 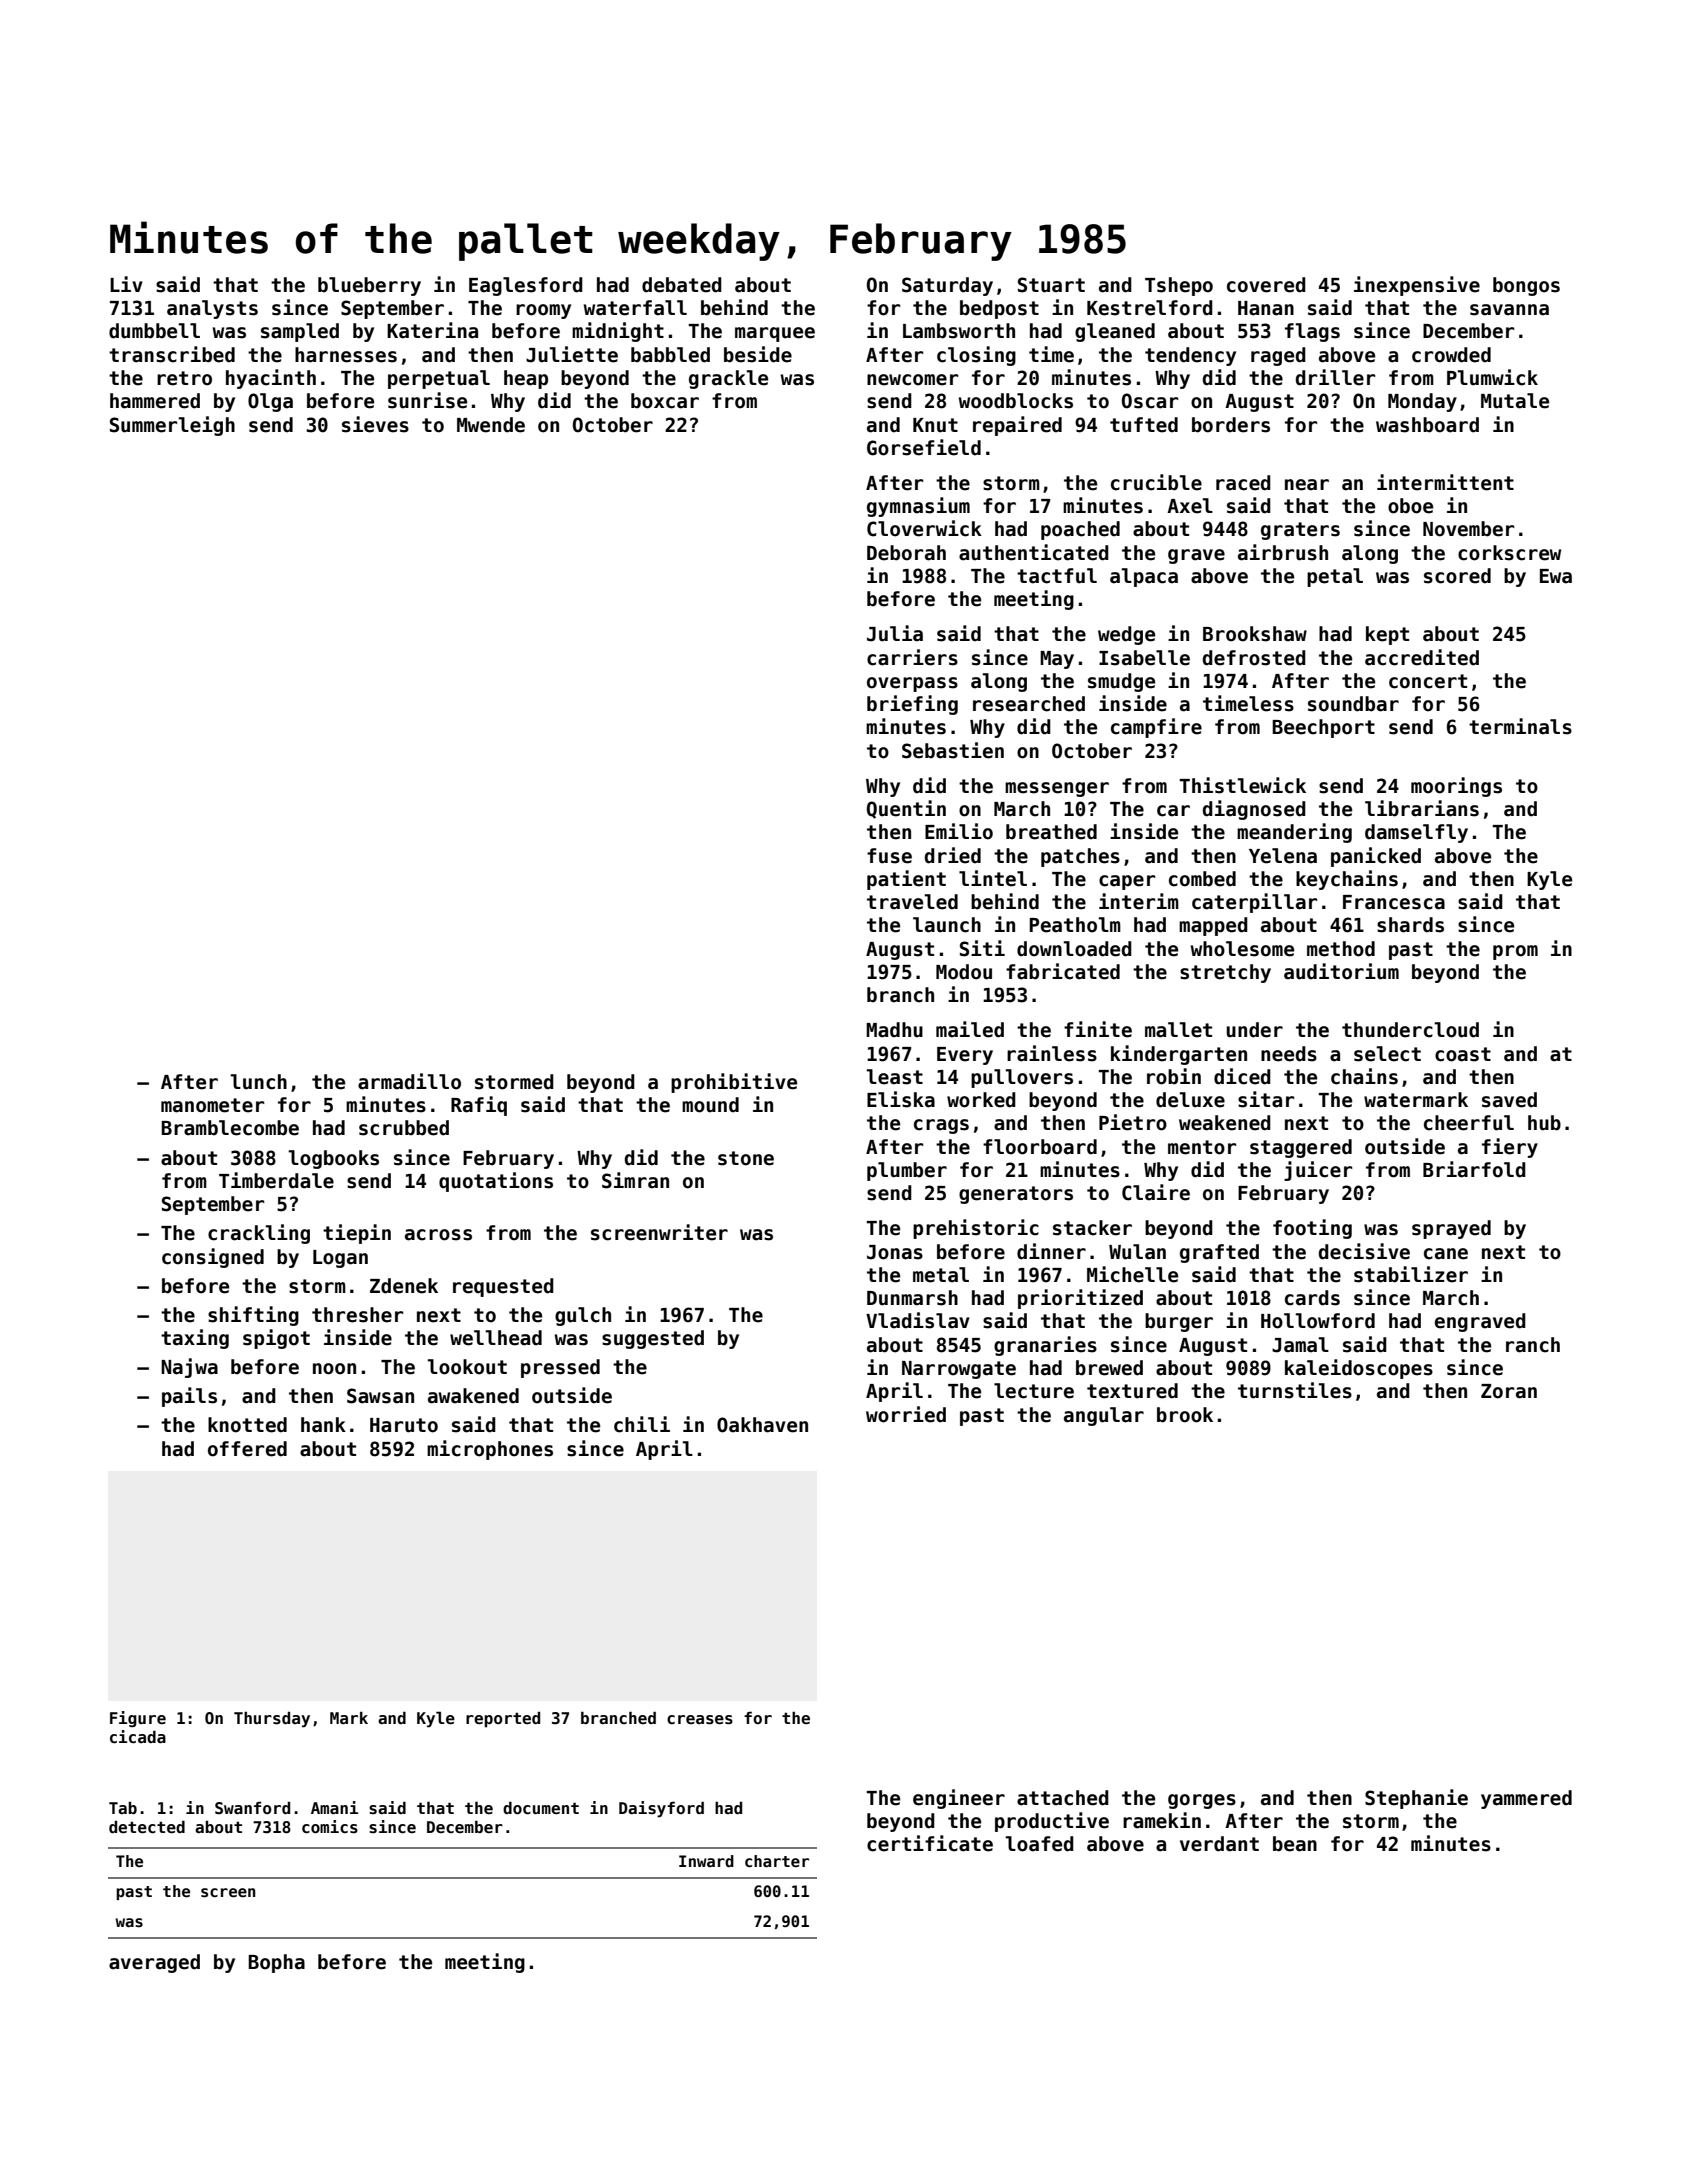 What do you see at coordinates (276, 1963) in the image?
I see `Bopha` at bounding box center [276, 1963].
